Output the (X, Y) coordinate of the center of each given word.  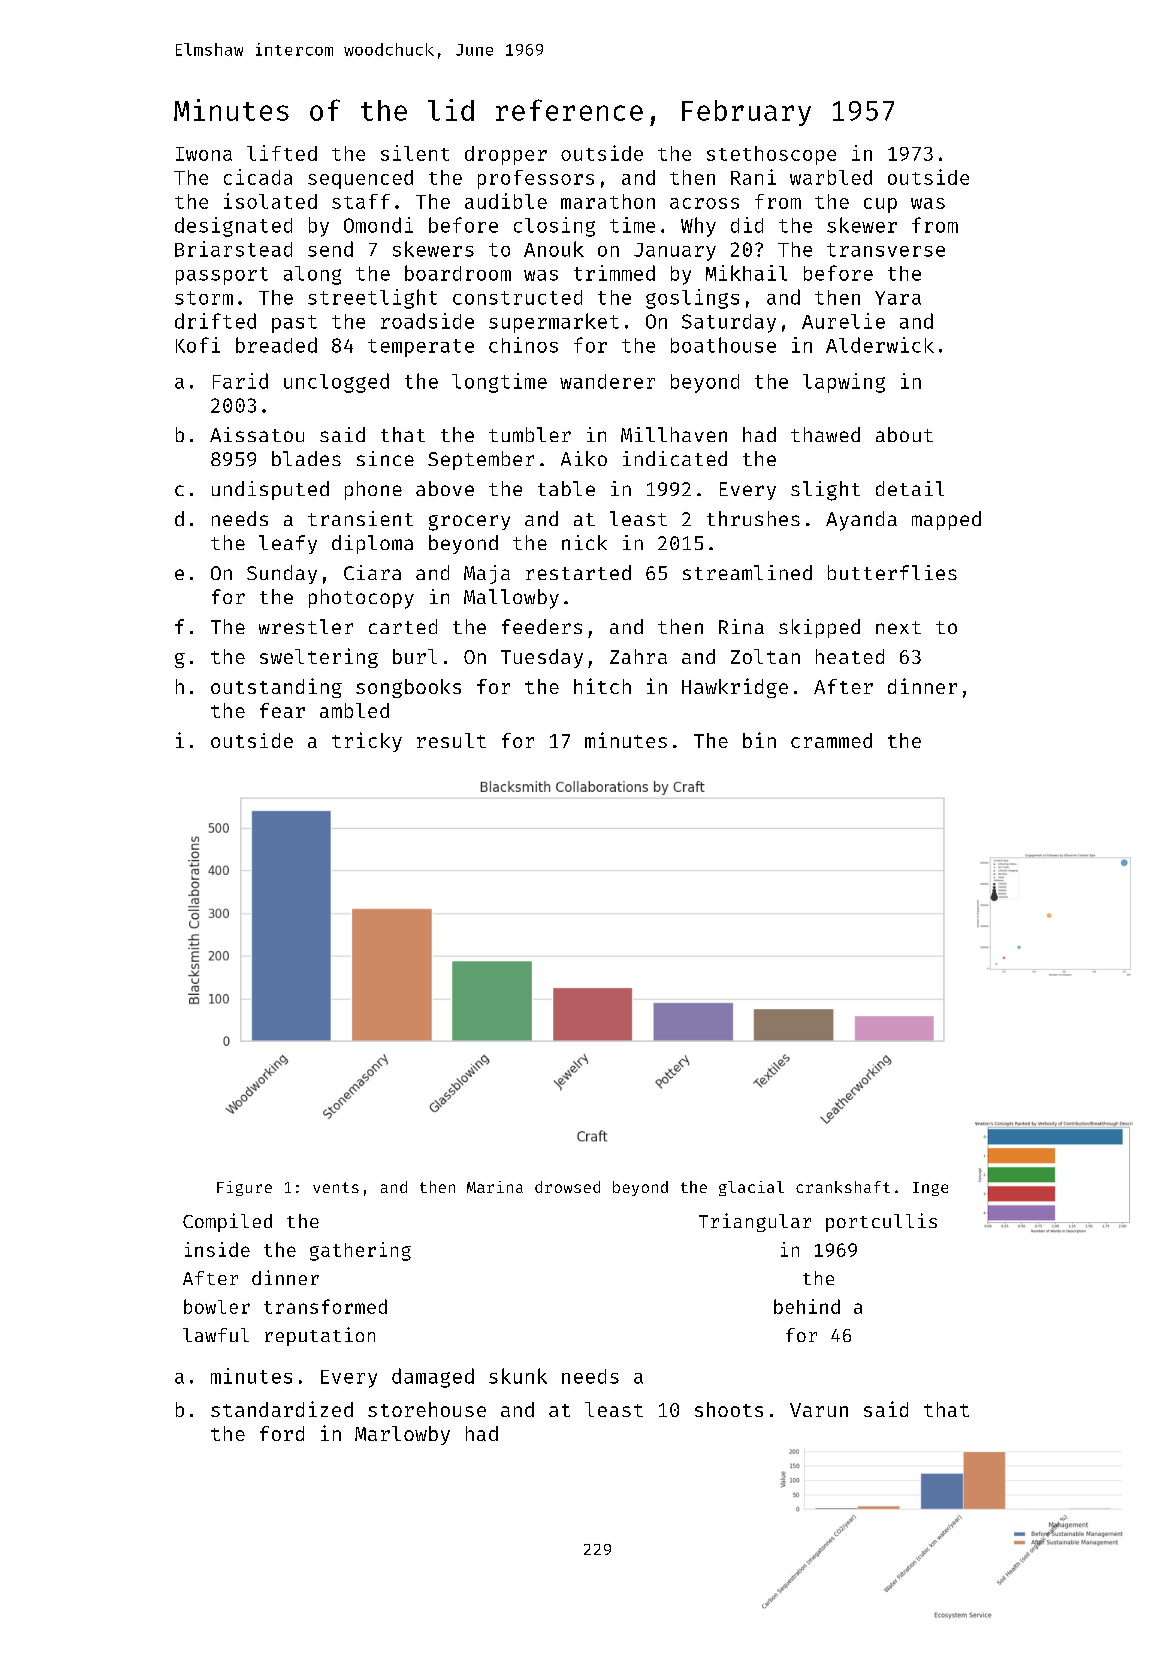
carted (403, 626)
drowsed (567, 1187)
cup (880, 205)
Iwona (204, 154)
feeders (542, 626)
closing (554, 227)
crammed (831, 740)
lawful (216, 1335)
